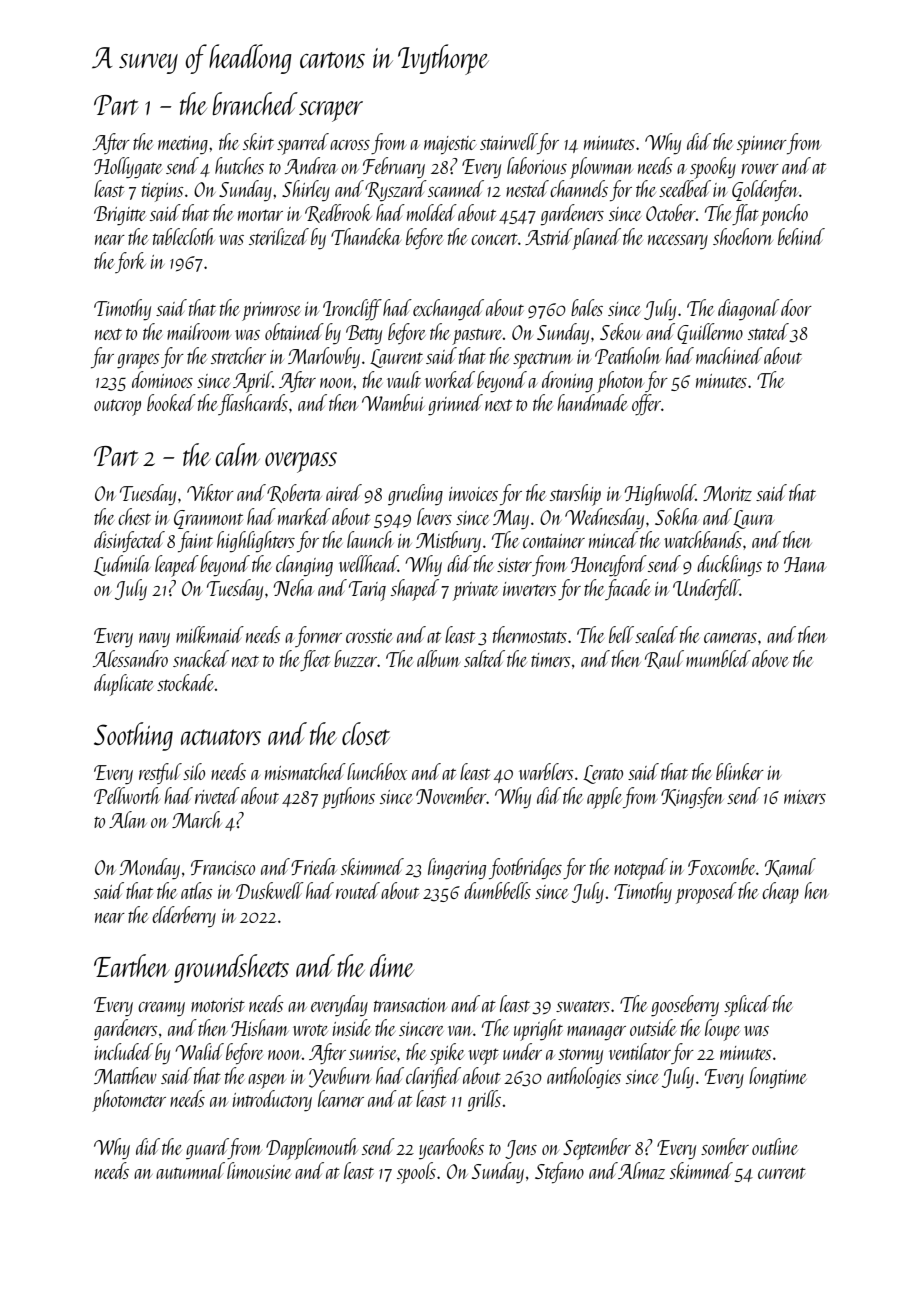  I want to click on branched, so click(255, 103).
